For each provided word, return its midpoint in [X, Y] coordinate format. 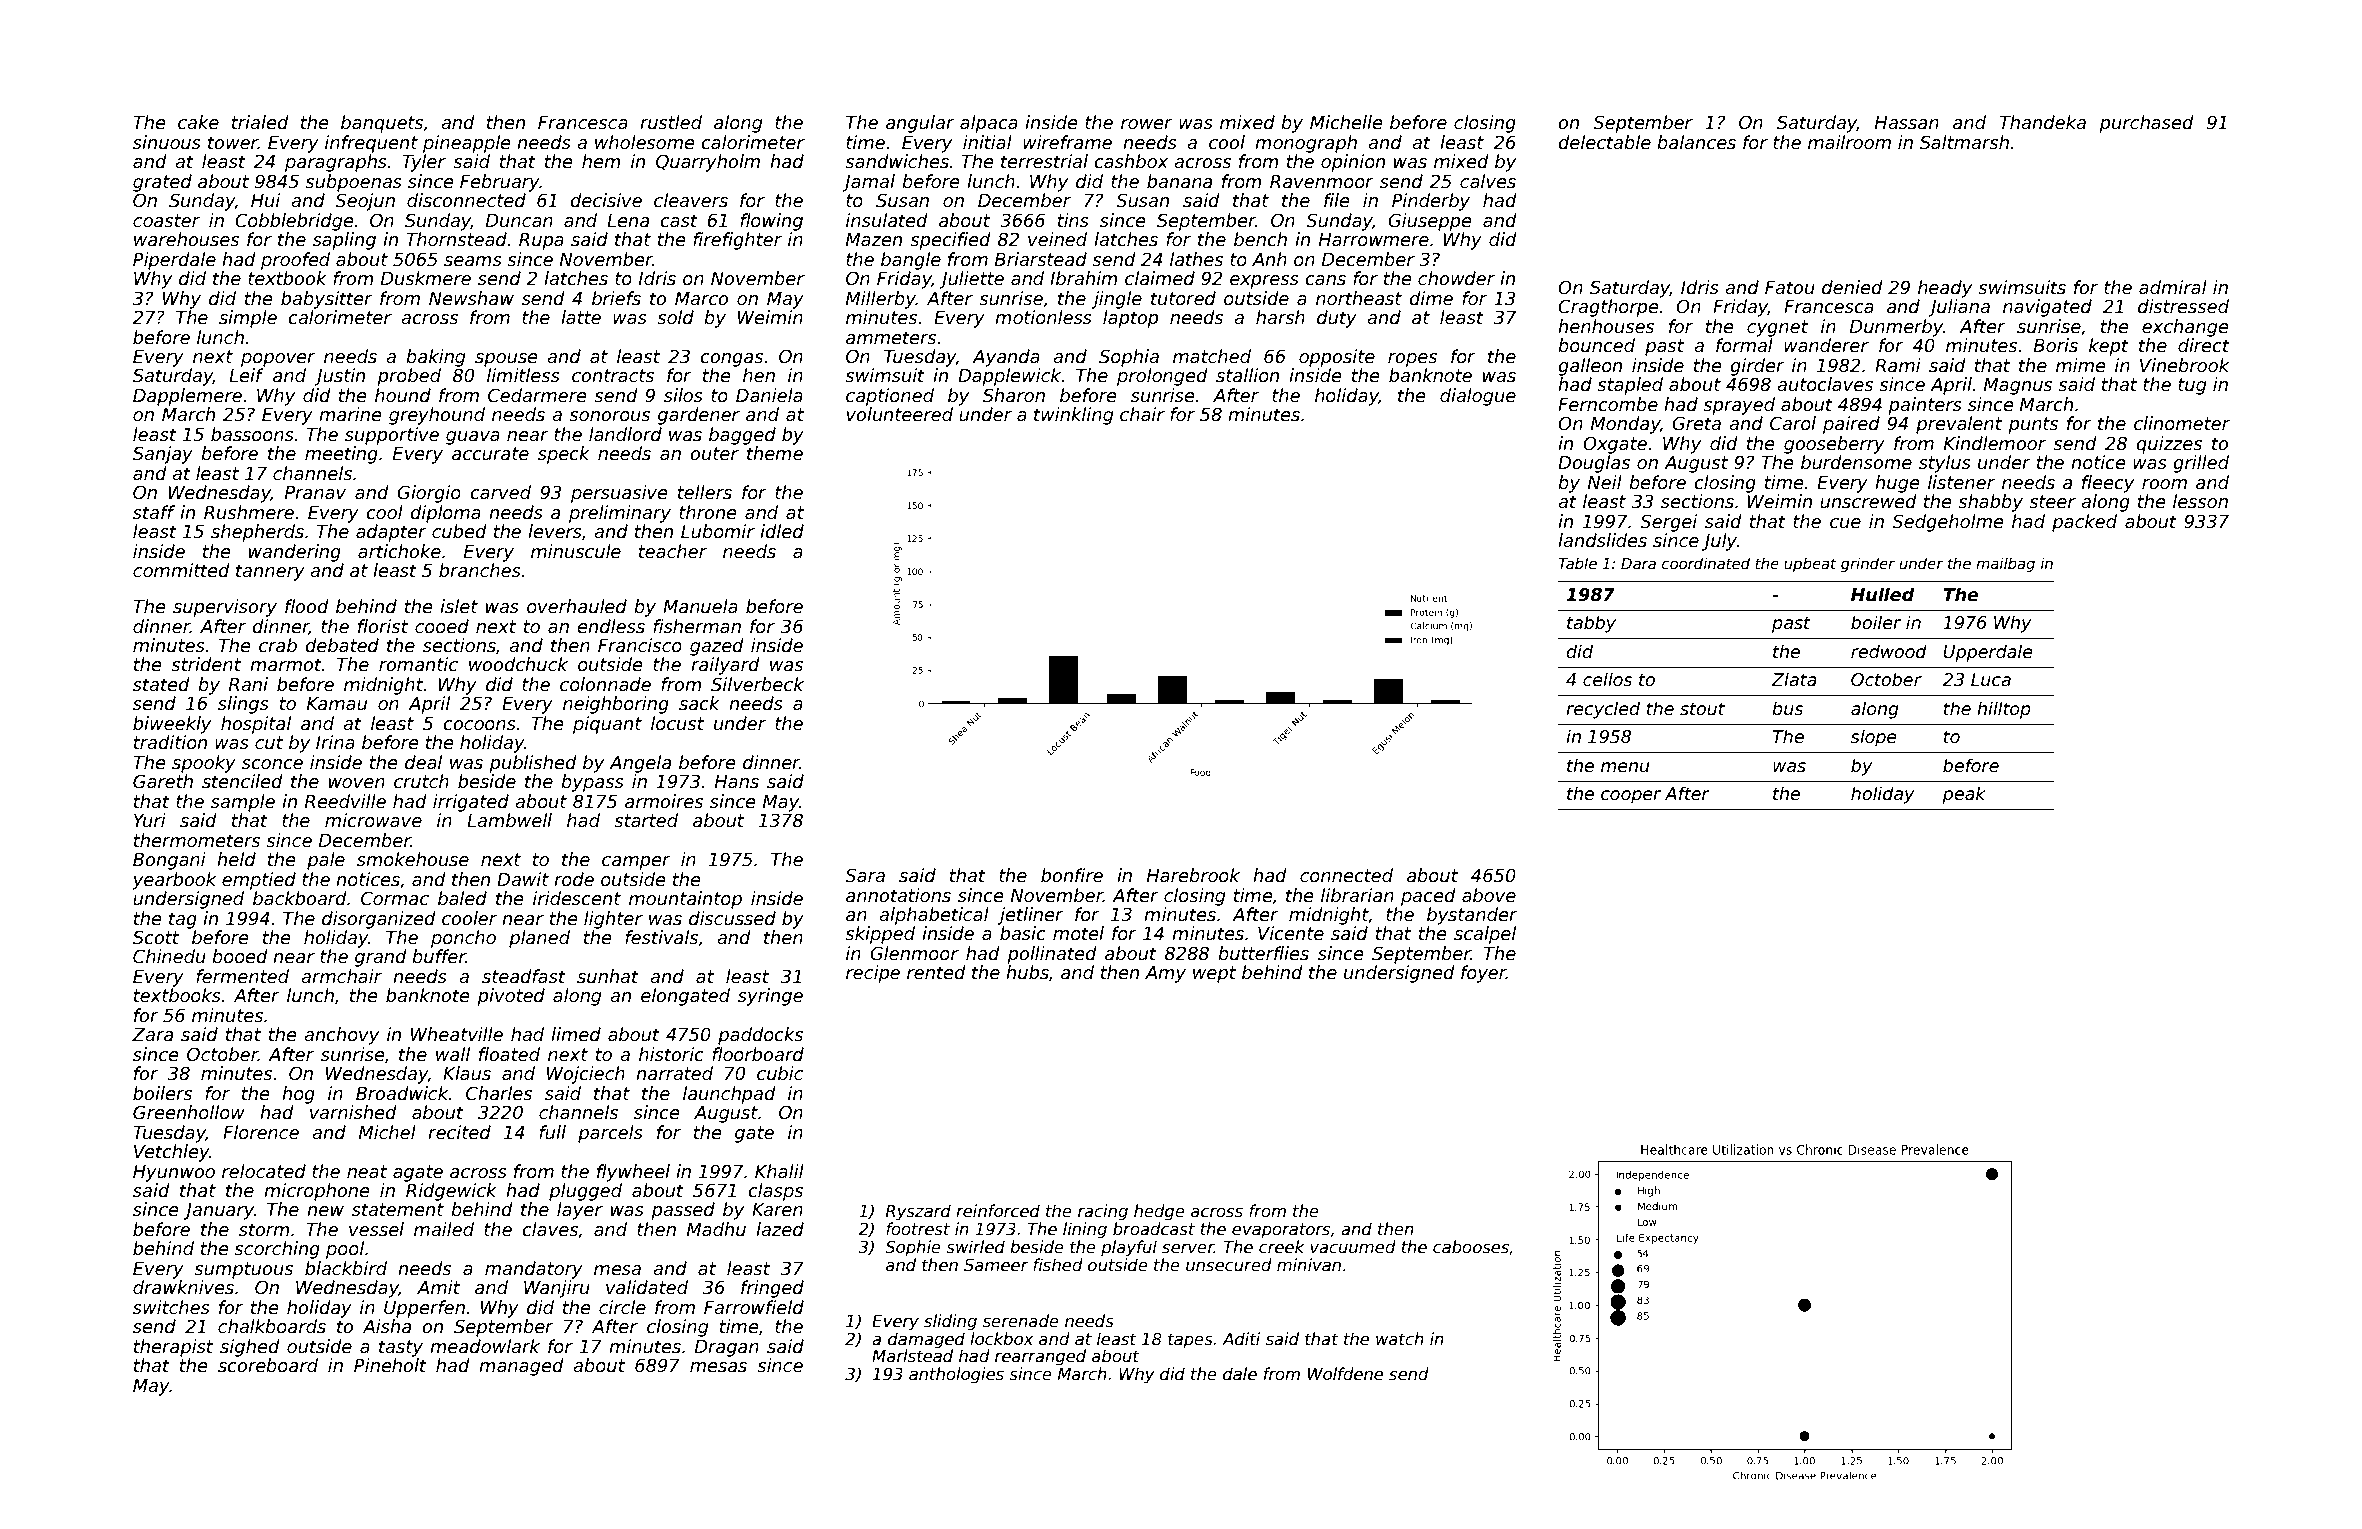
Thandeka [2043, 122]
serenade [1021, 1321]
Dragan [727, 1348]
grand [381, 958]
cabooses [1471, 1247]
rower [1147, 124]
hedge [1159, 1212]
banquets [382, 124]
